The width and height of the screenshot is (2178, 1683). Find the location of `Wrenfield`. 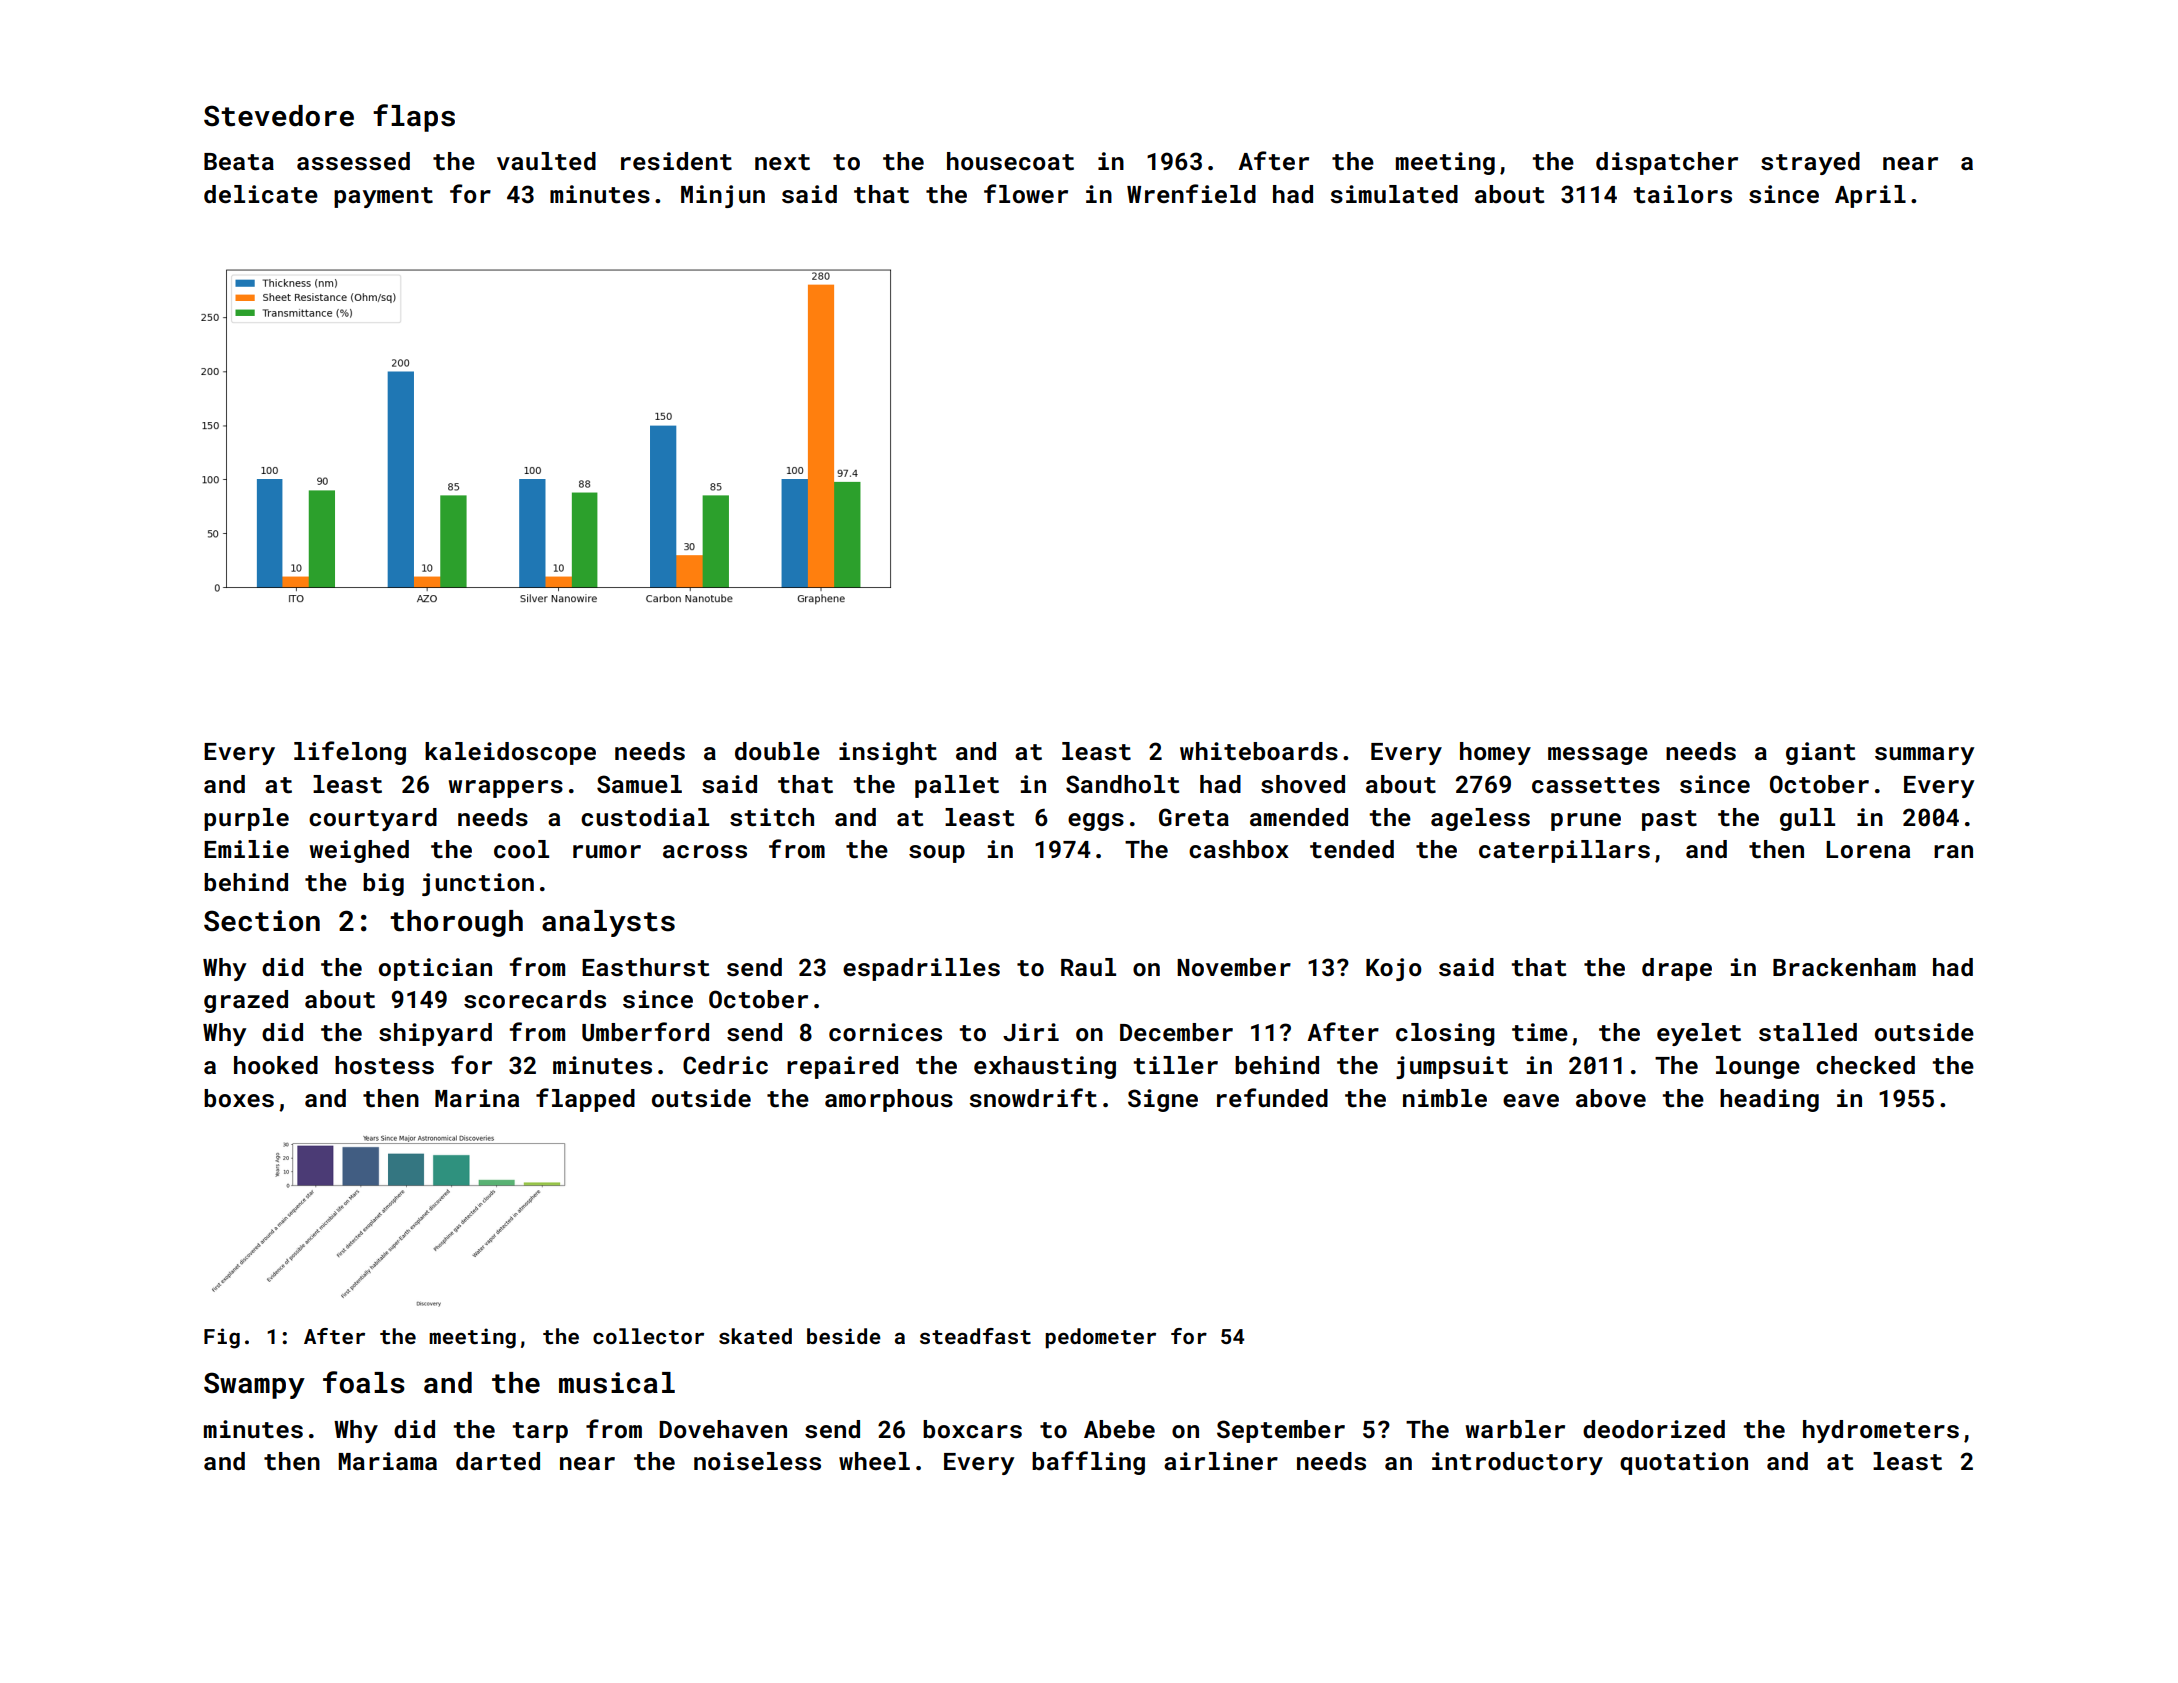

Wrenfield is located at coordinates (1191, 193).
